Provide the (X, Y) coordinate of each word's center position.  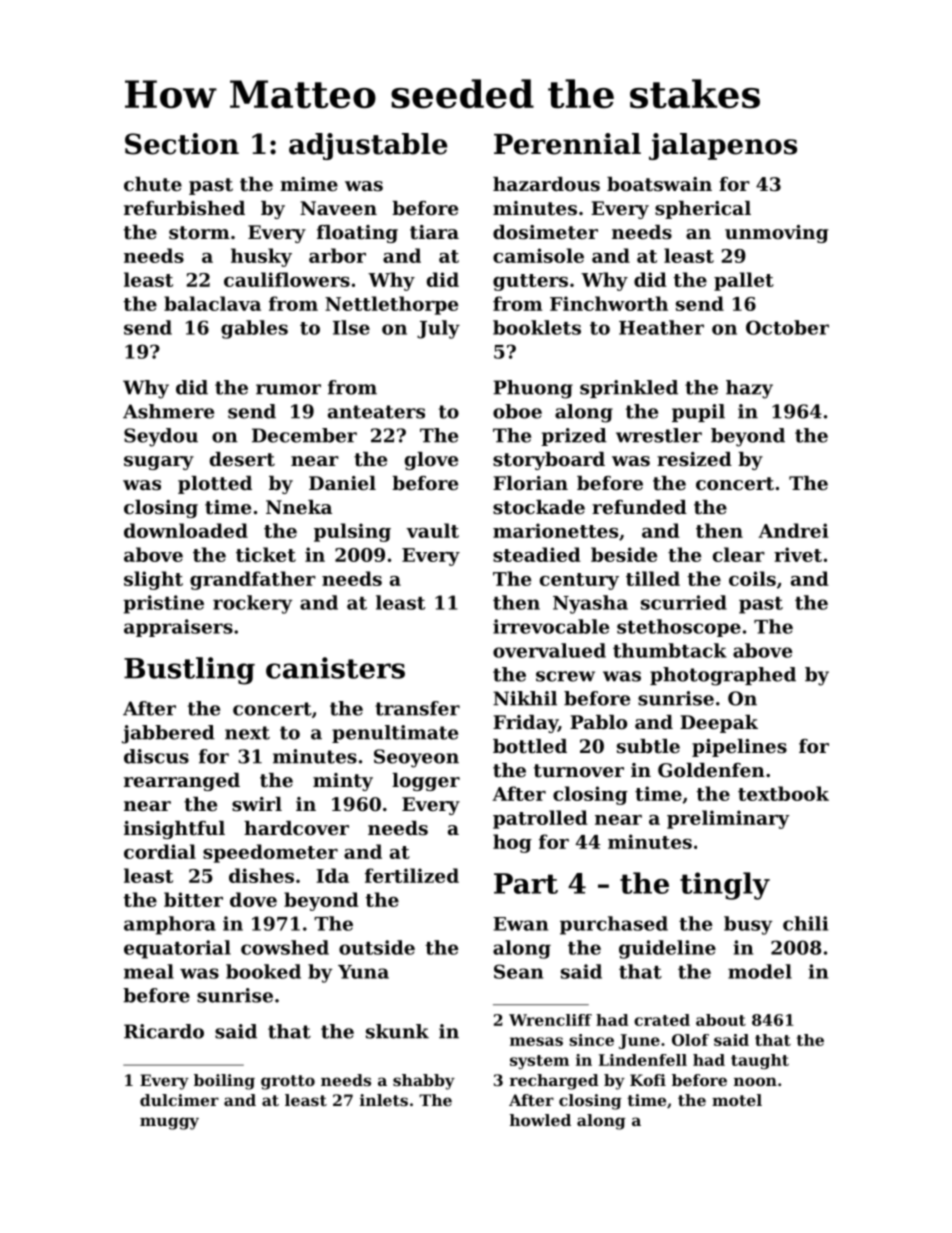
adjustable (368, 146)
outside (377, 947)
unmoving (777, 234)
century (579, 581)
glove (431, 461)
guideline (667, 949)
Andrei (793, 530)
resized (694, 459)
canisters (335, 668)
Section (182, 144)
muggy (169, 1123)
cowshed (285, 947)
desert (242, 459)
